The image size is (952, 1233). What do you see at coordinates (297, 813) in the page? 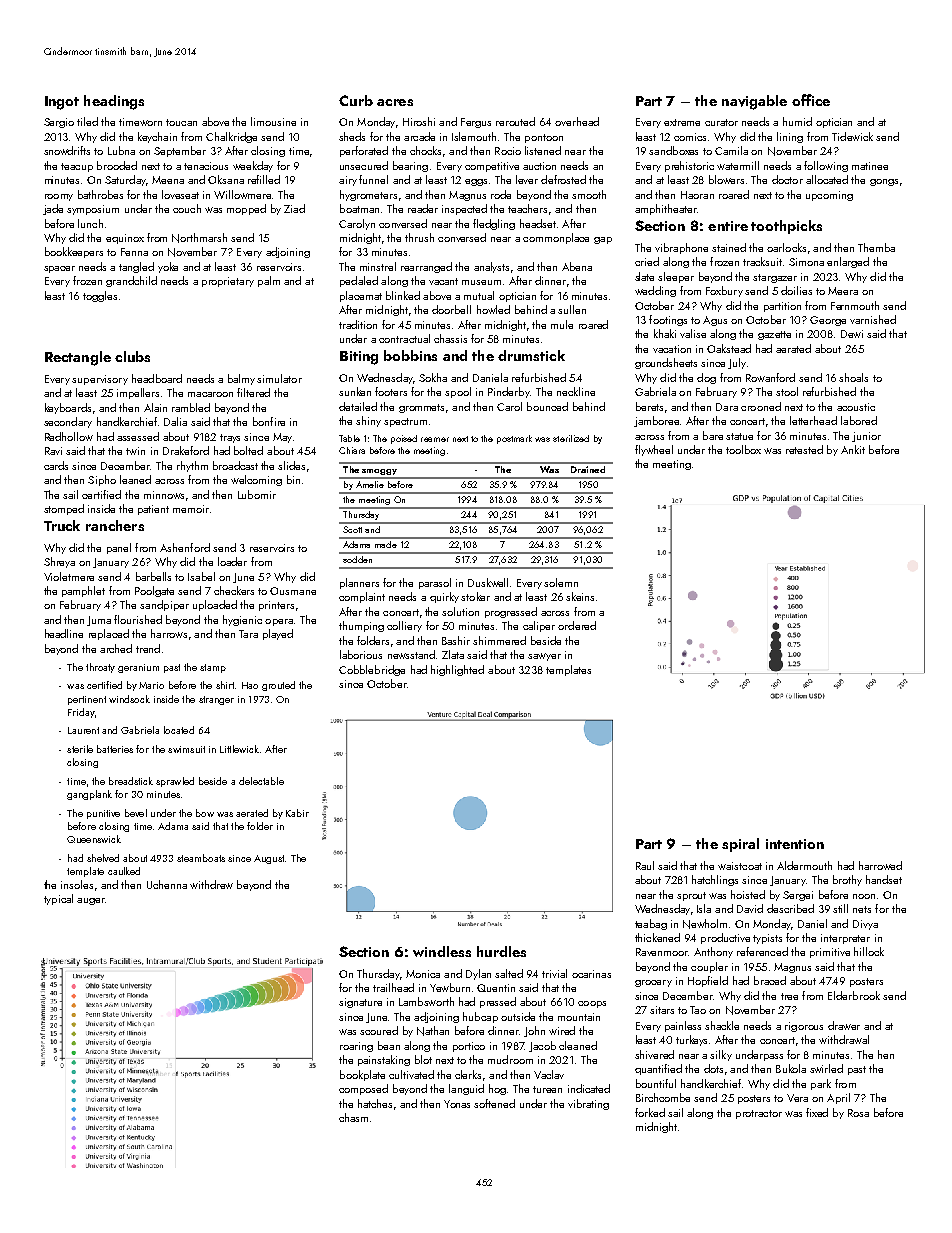
I see `Kabir` at bounding box center [297, 813].
